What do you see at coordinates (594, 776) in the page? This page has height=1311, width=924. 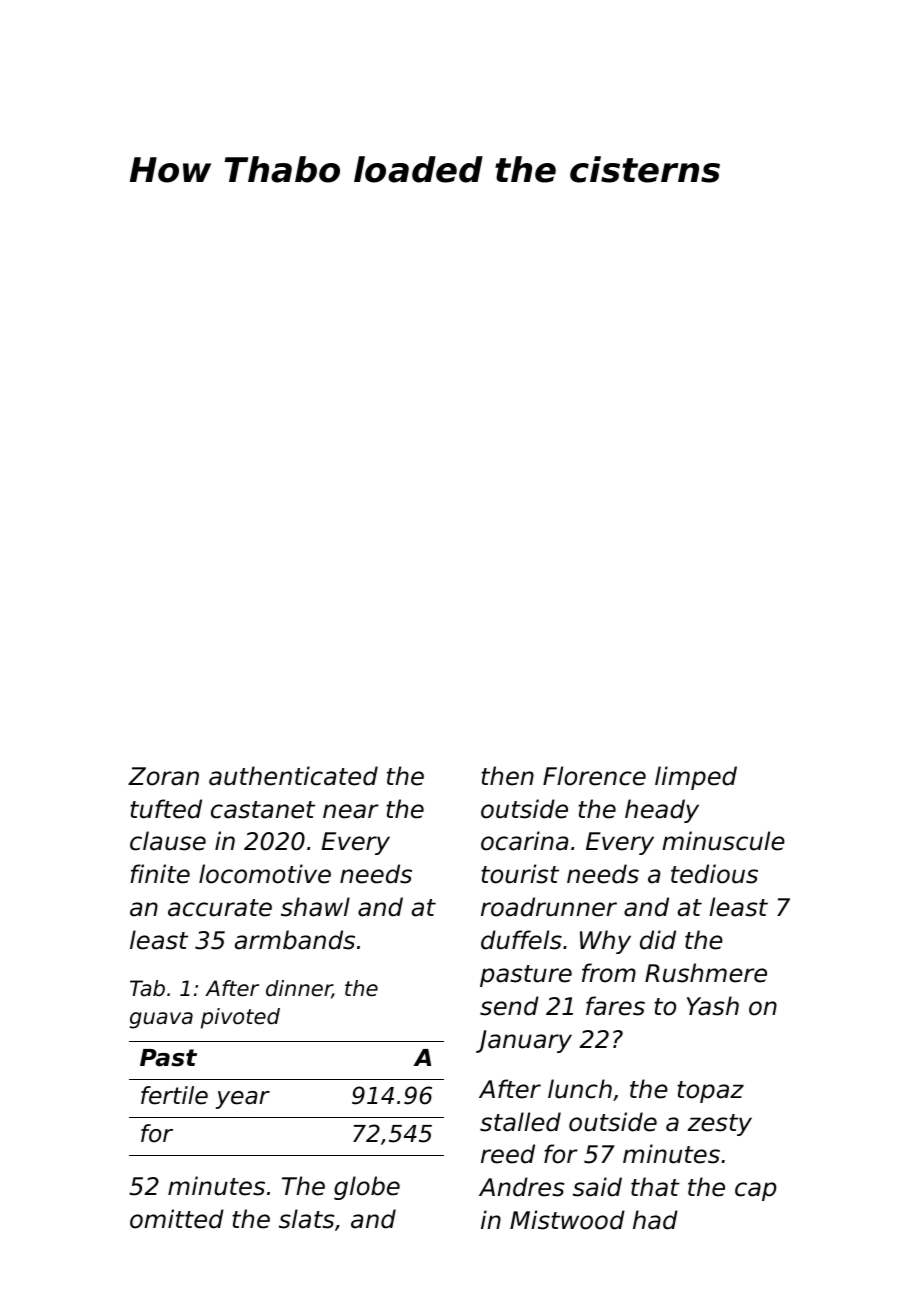 I see `Florence` at bounding box center [594, 776].
